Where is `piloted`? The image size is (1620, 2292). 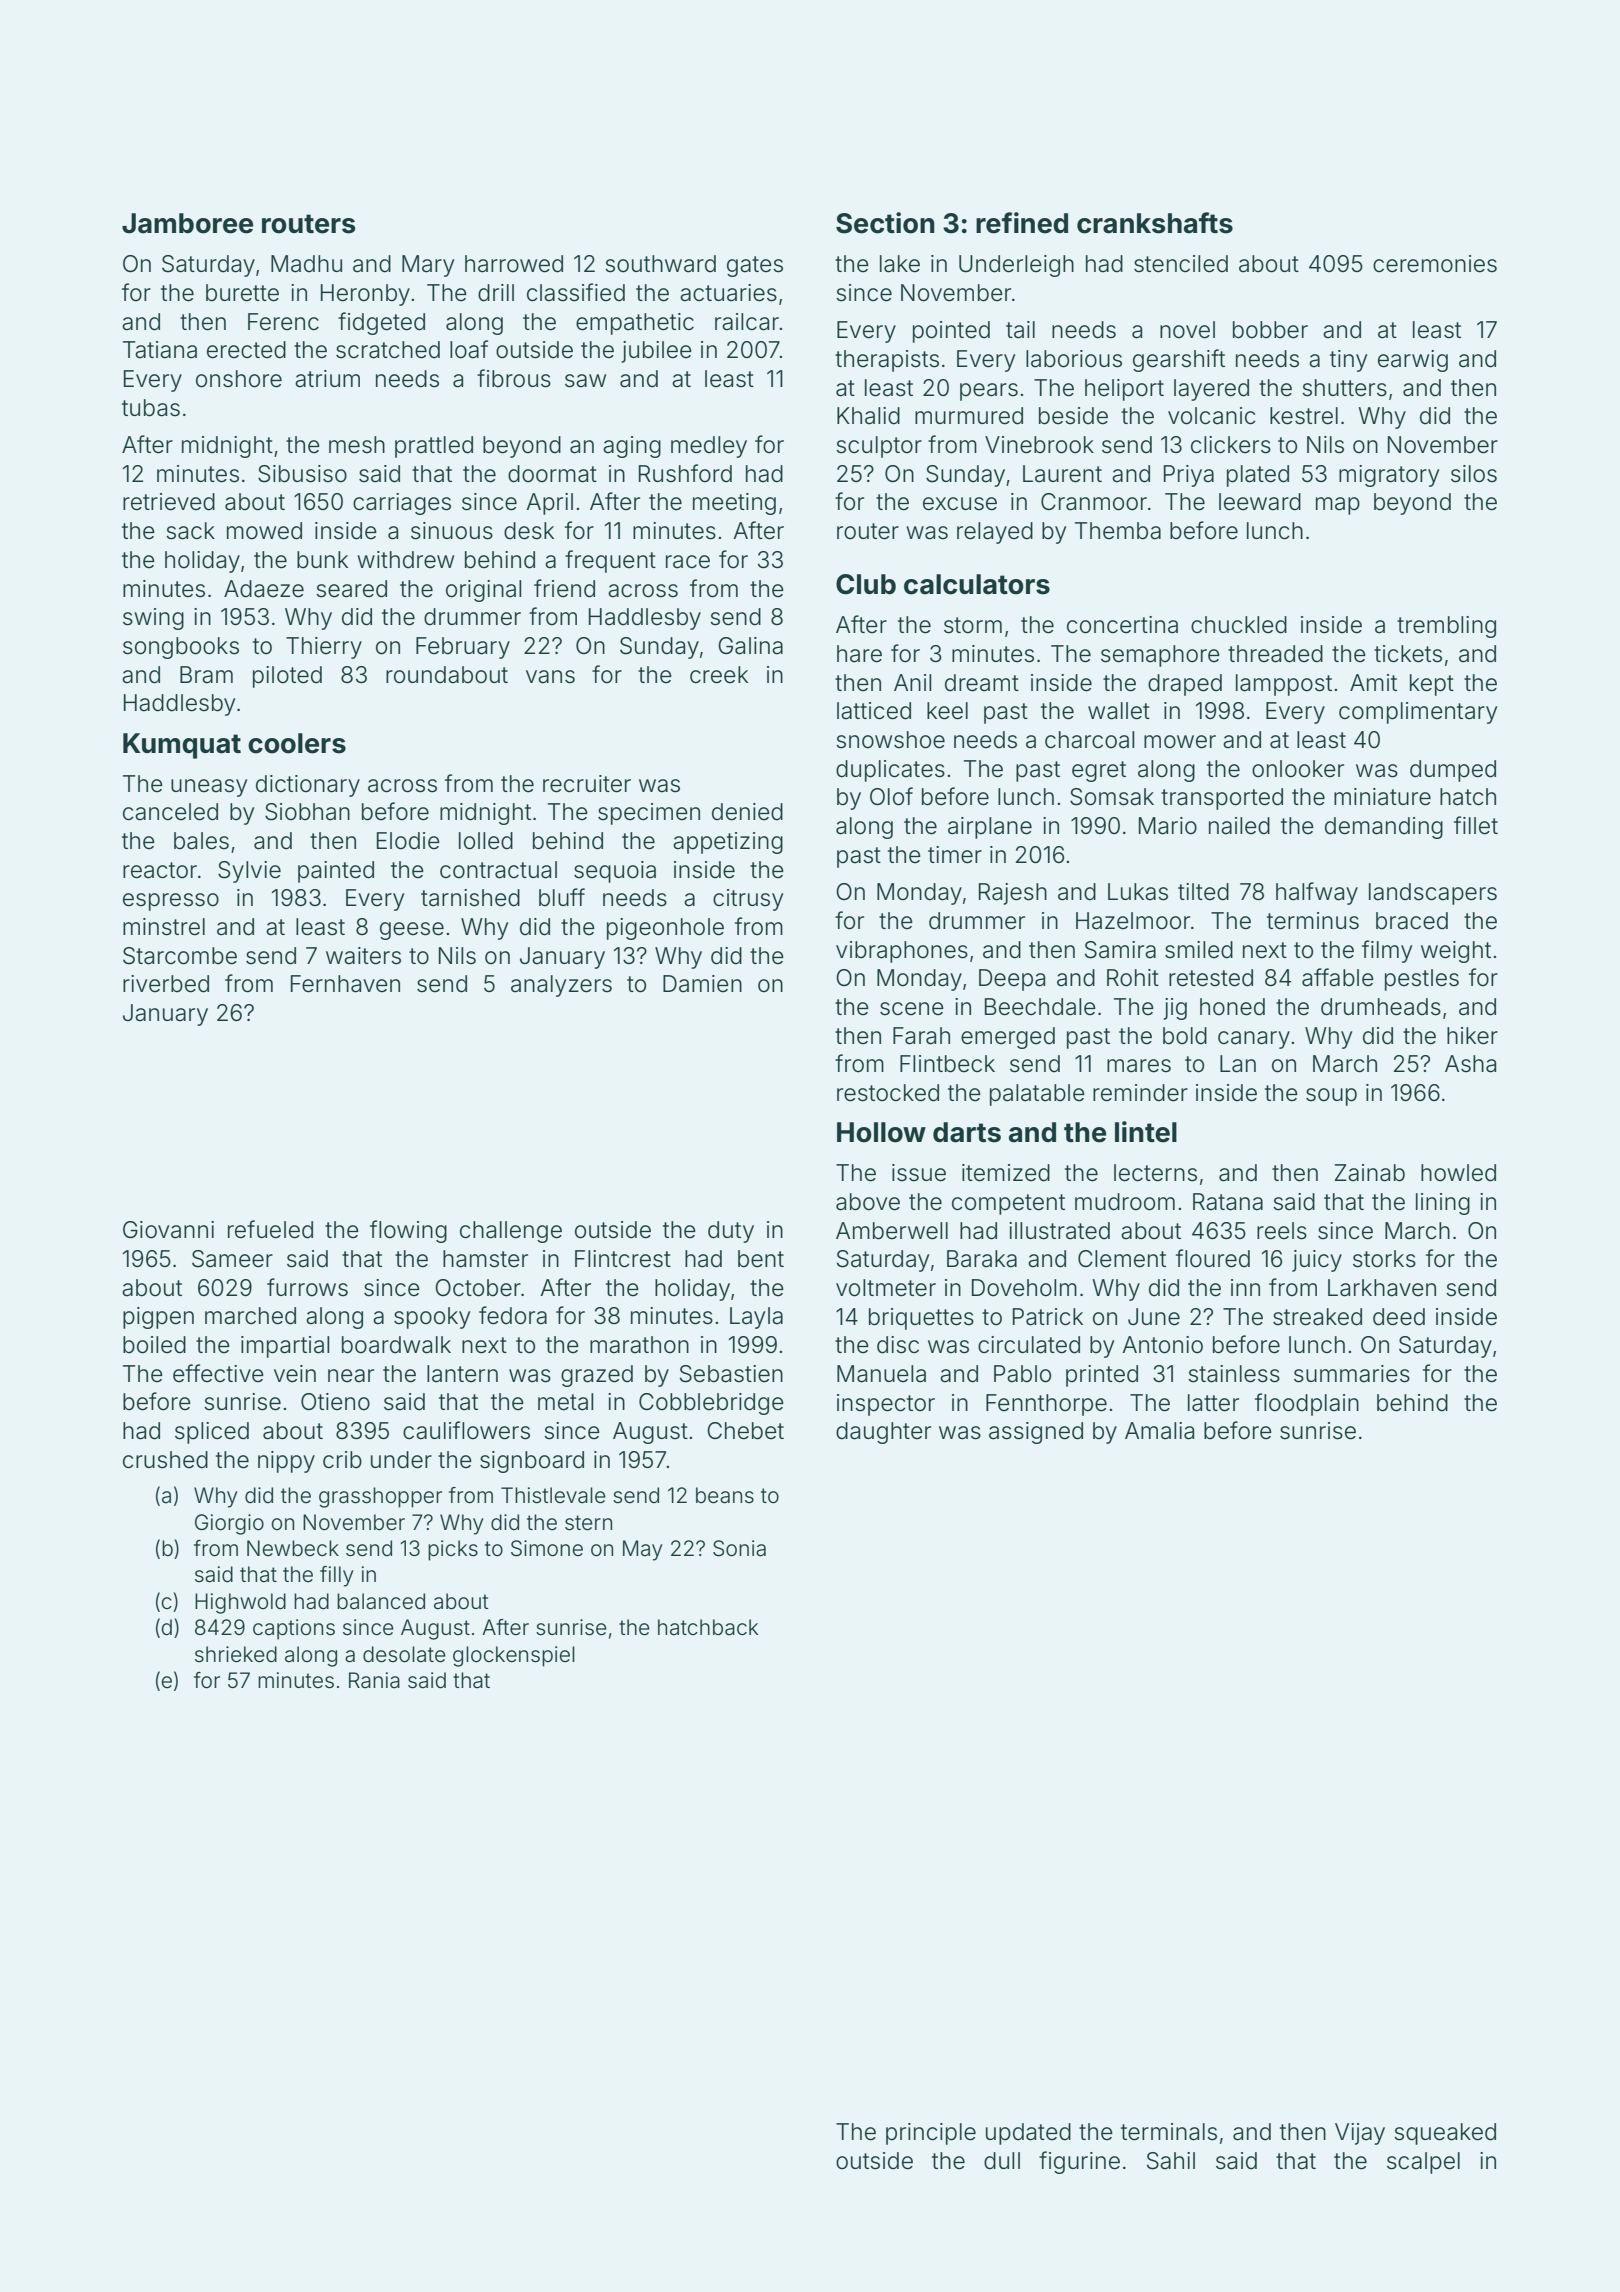 piloted is located at coordinates (287, 677).
